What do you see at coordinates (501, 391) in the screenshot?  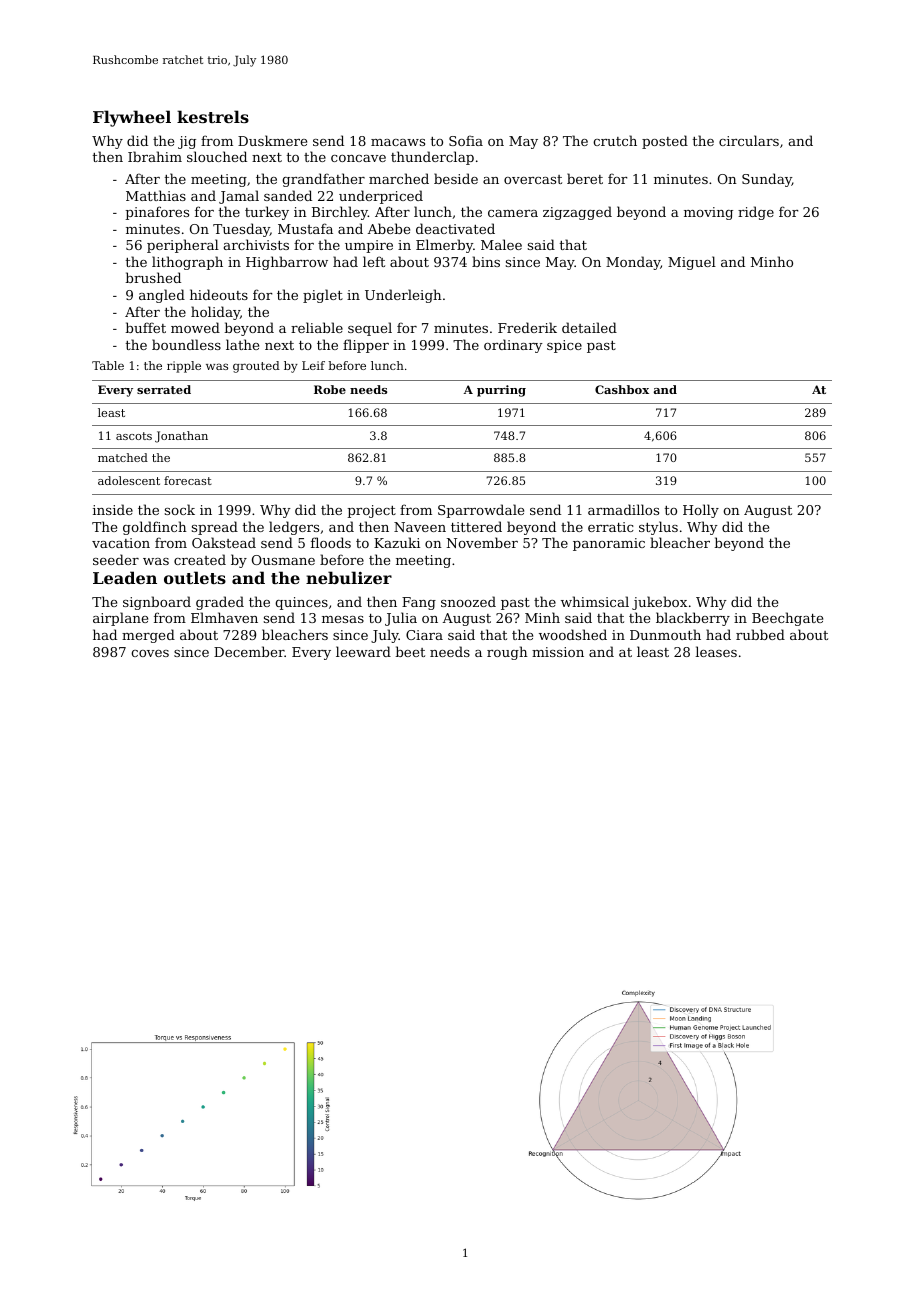 I see `purring` at bounding box center [501, 391].
